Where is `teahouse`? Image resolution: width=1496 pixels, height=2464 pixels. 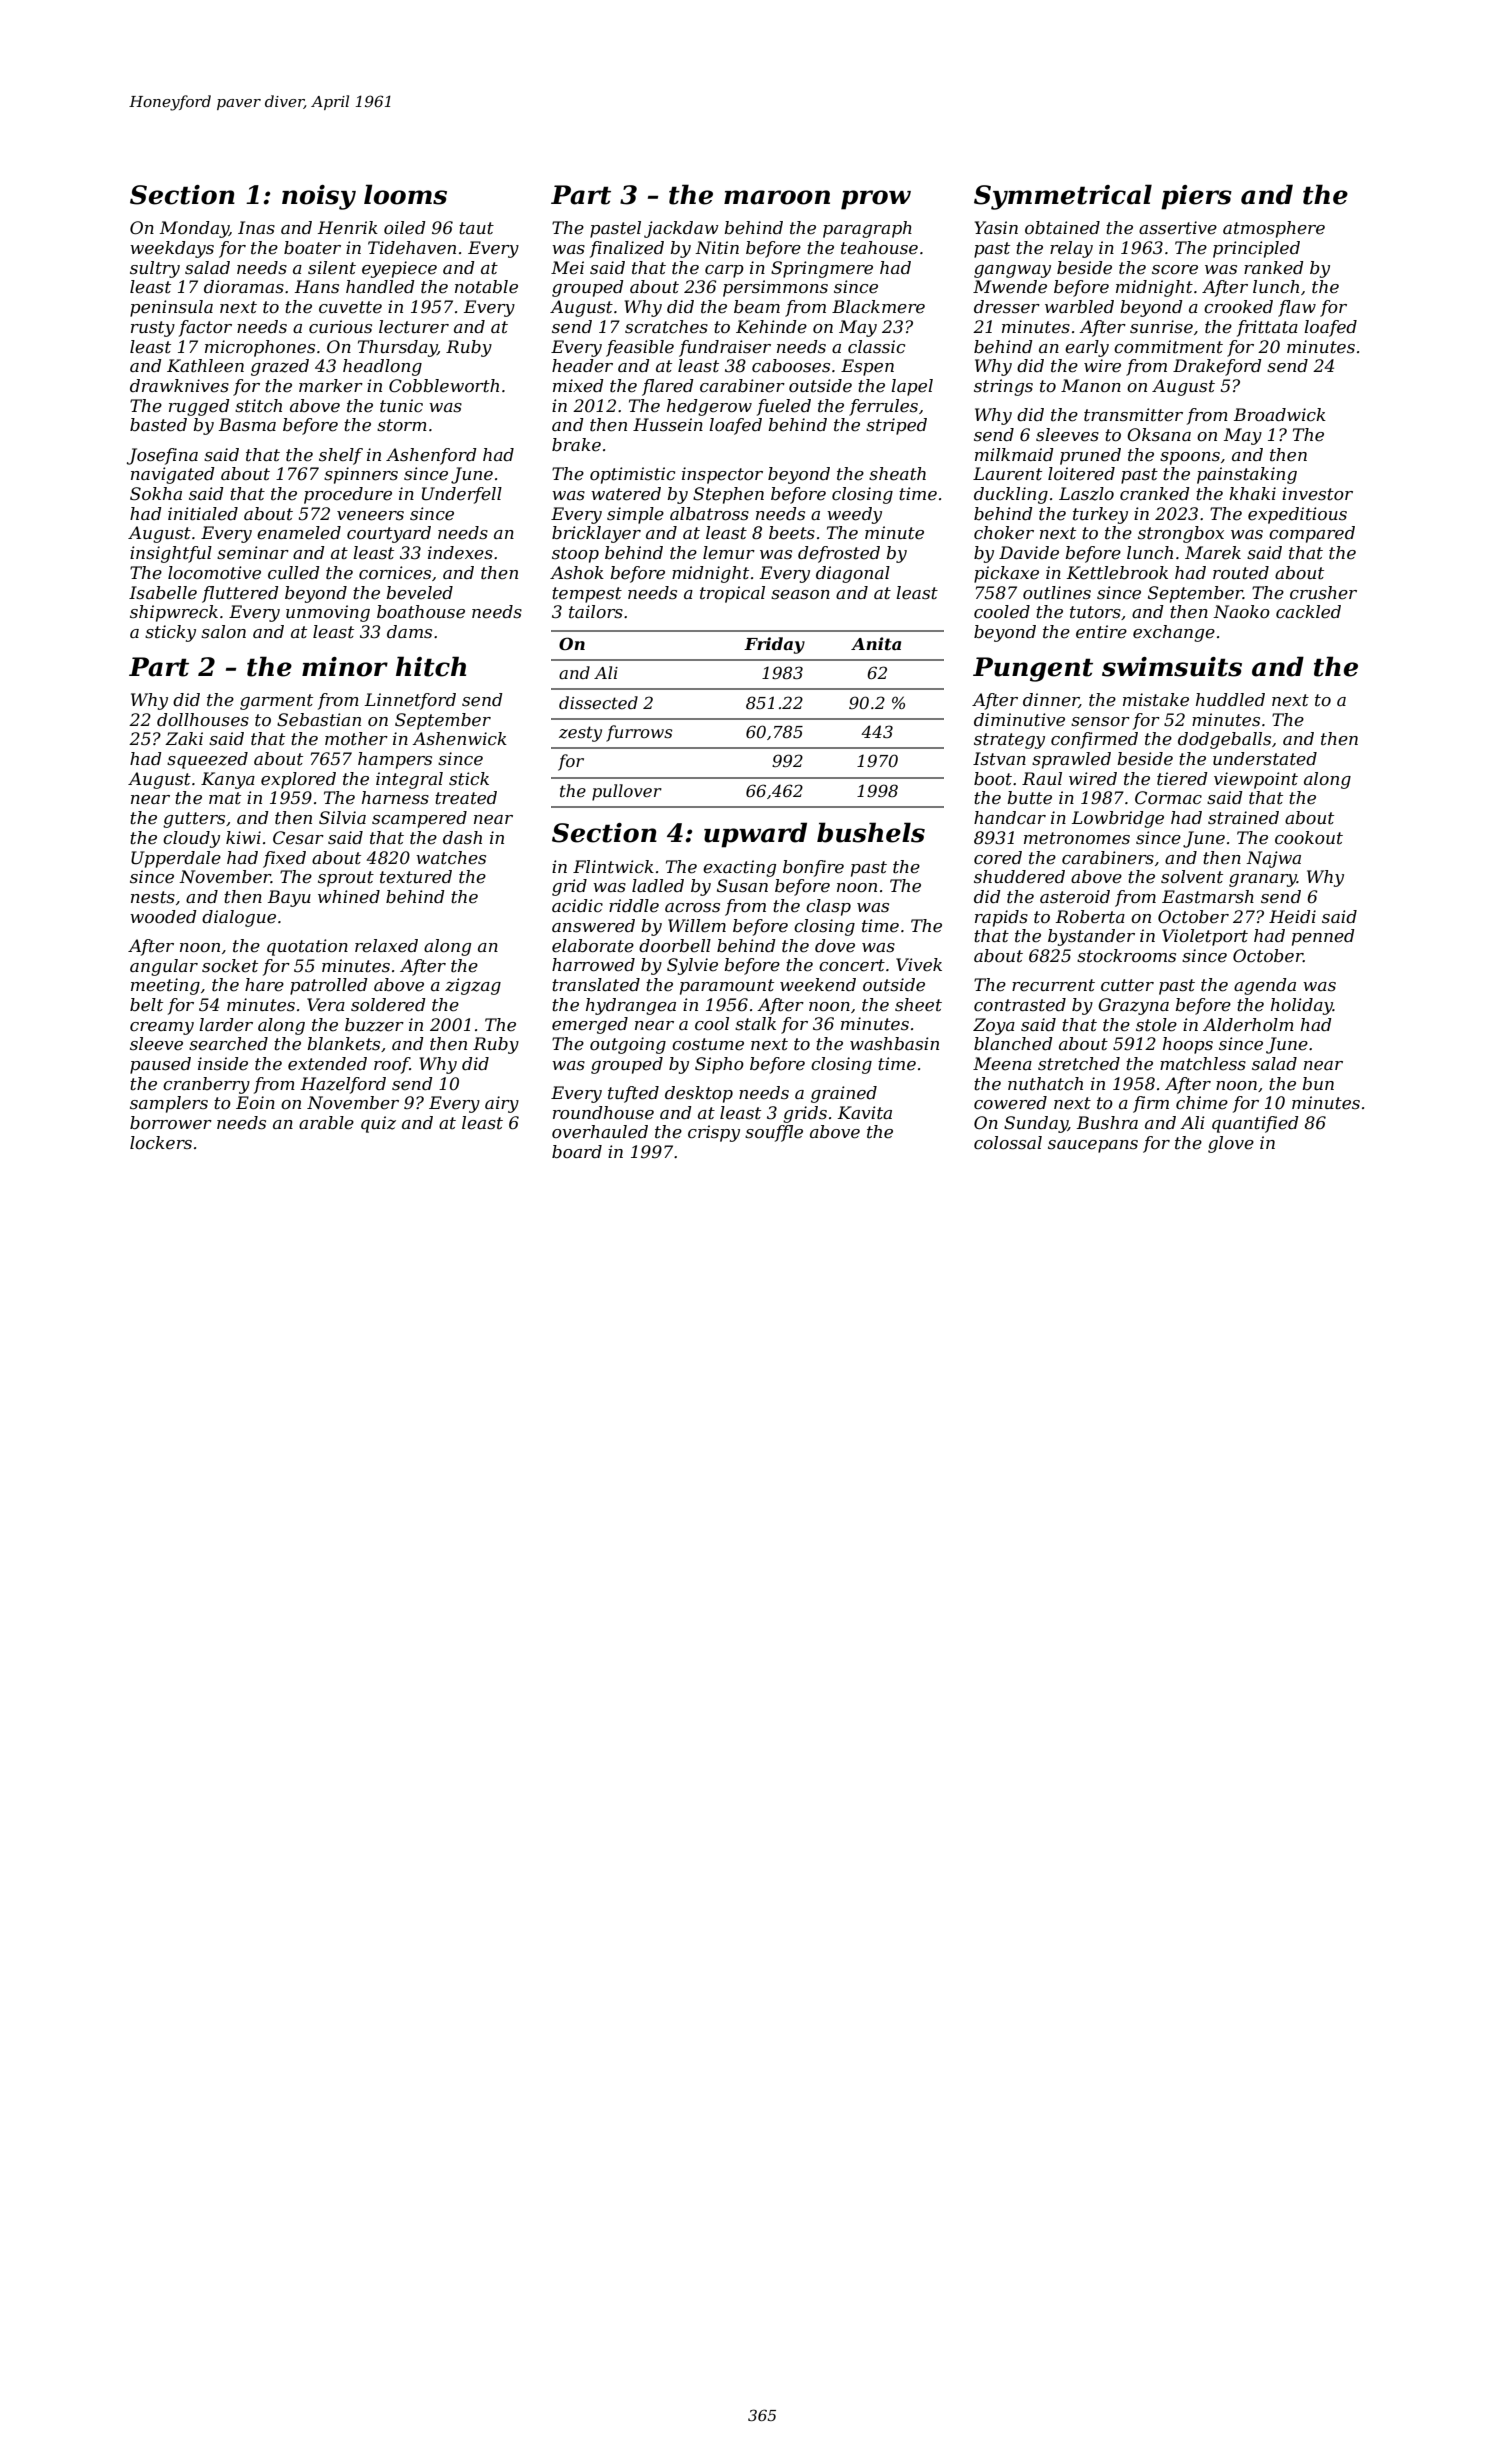 teahouse is located at coordinates (879, 248).
